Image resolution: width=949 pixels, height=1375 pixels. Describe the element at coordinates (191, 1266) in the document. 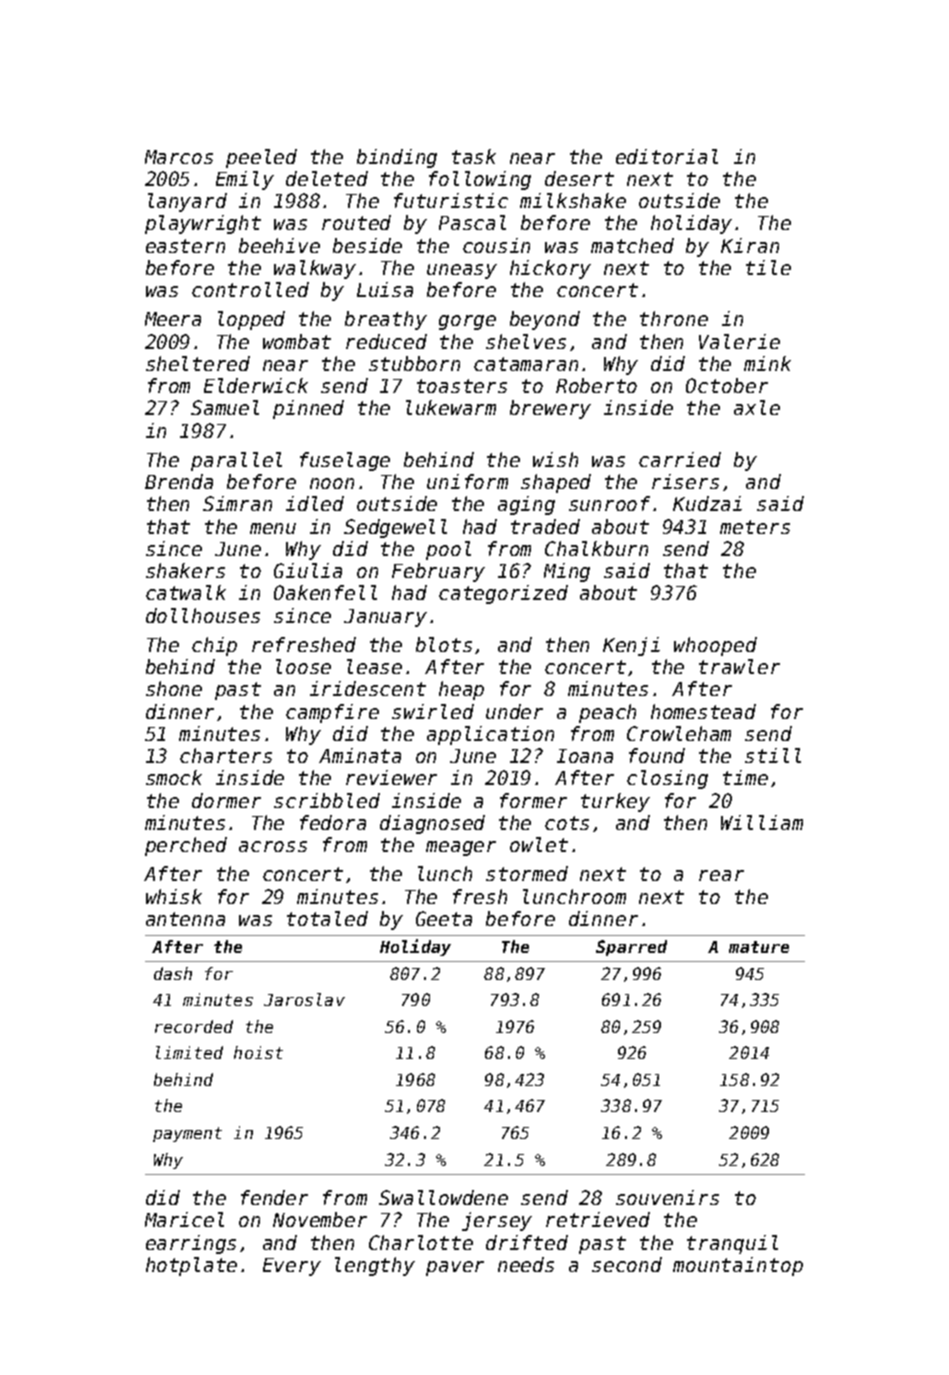

I see `hotplate` at that location.
